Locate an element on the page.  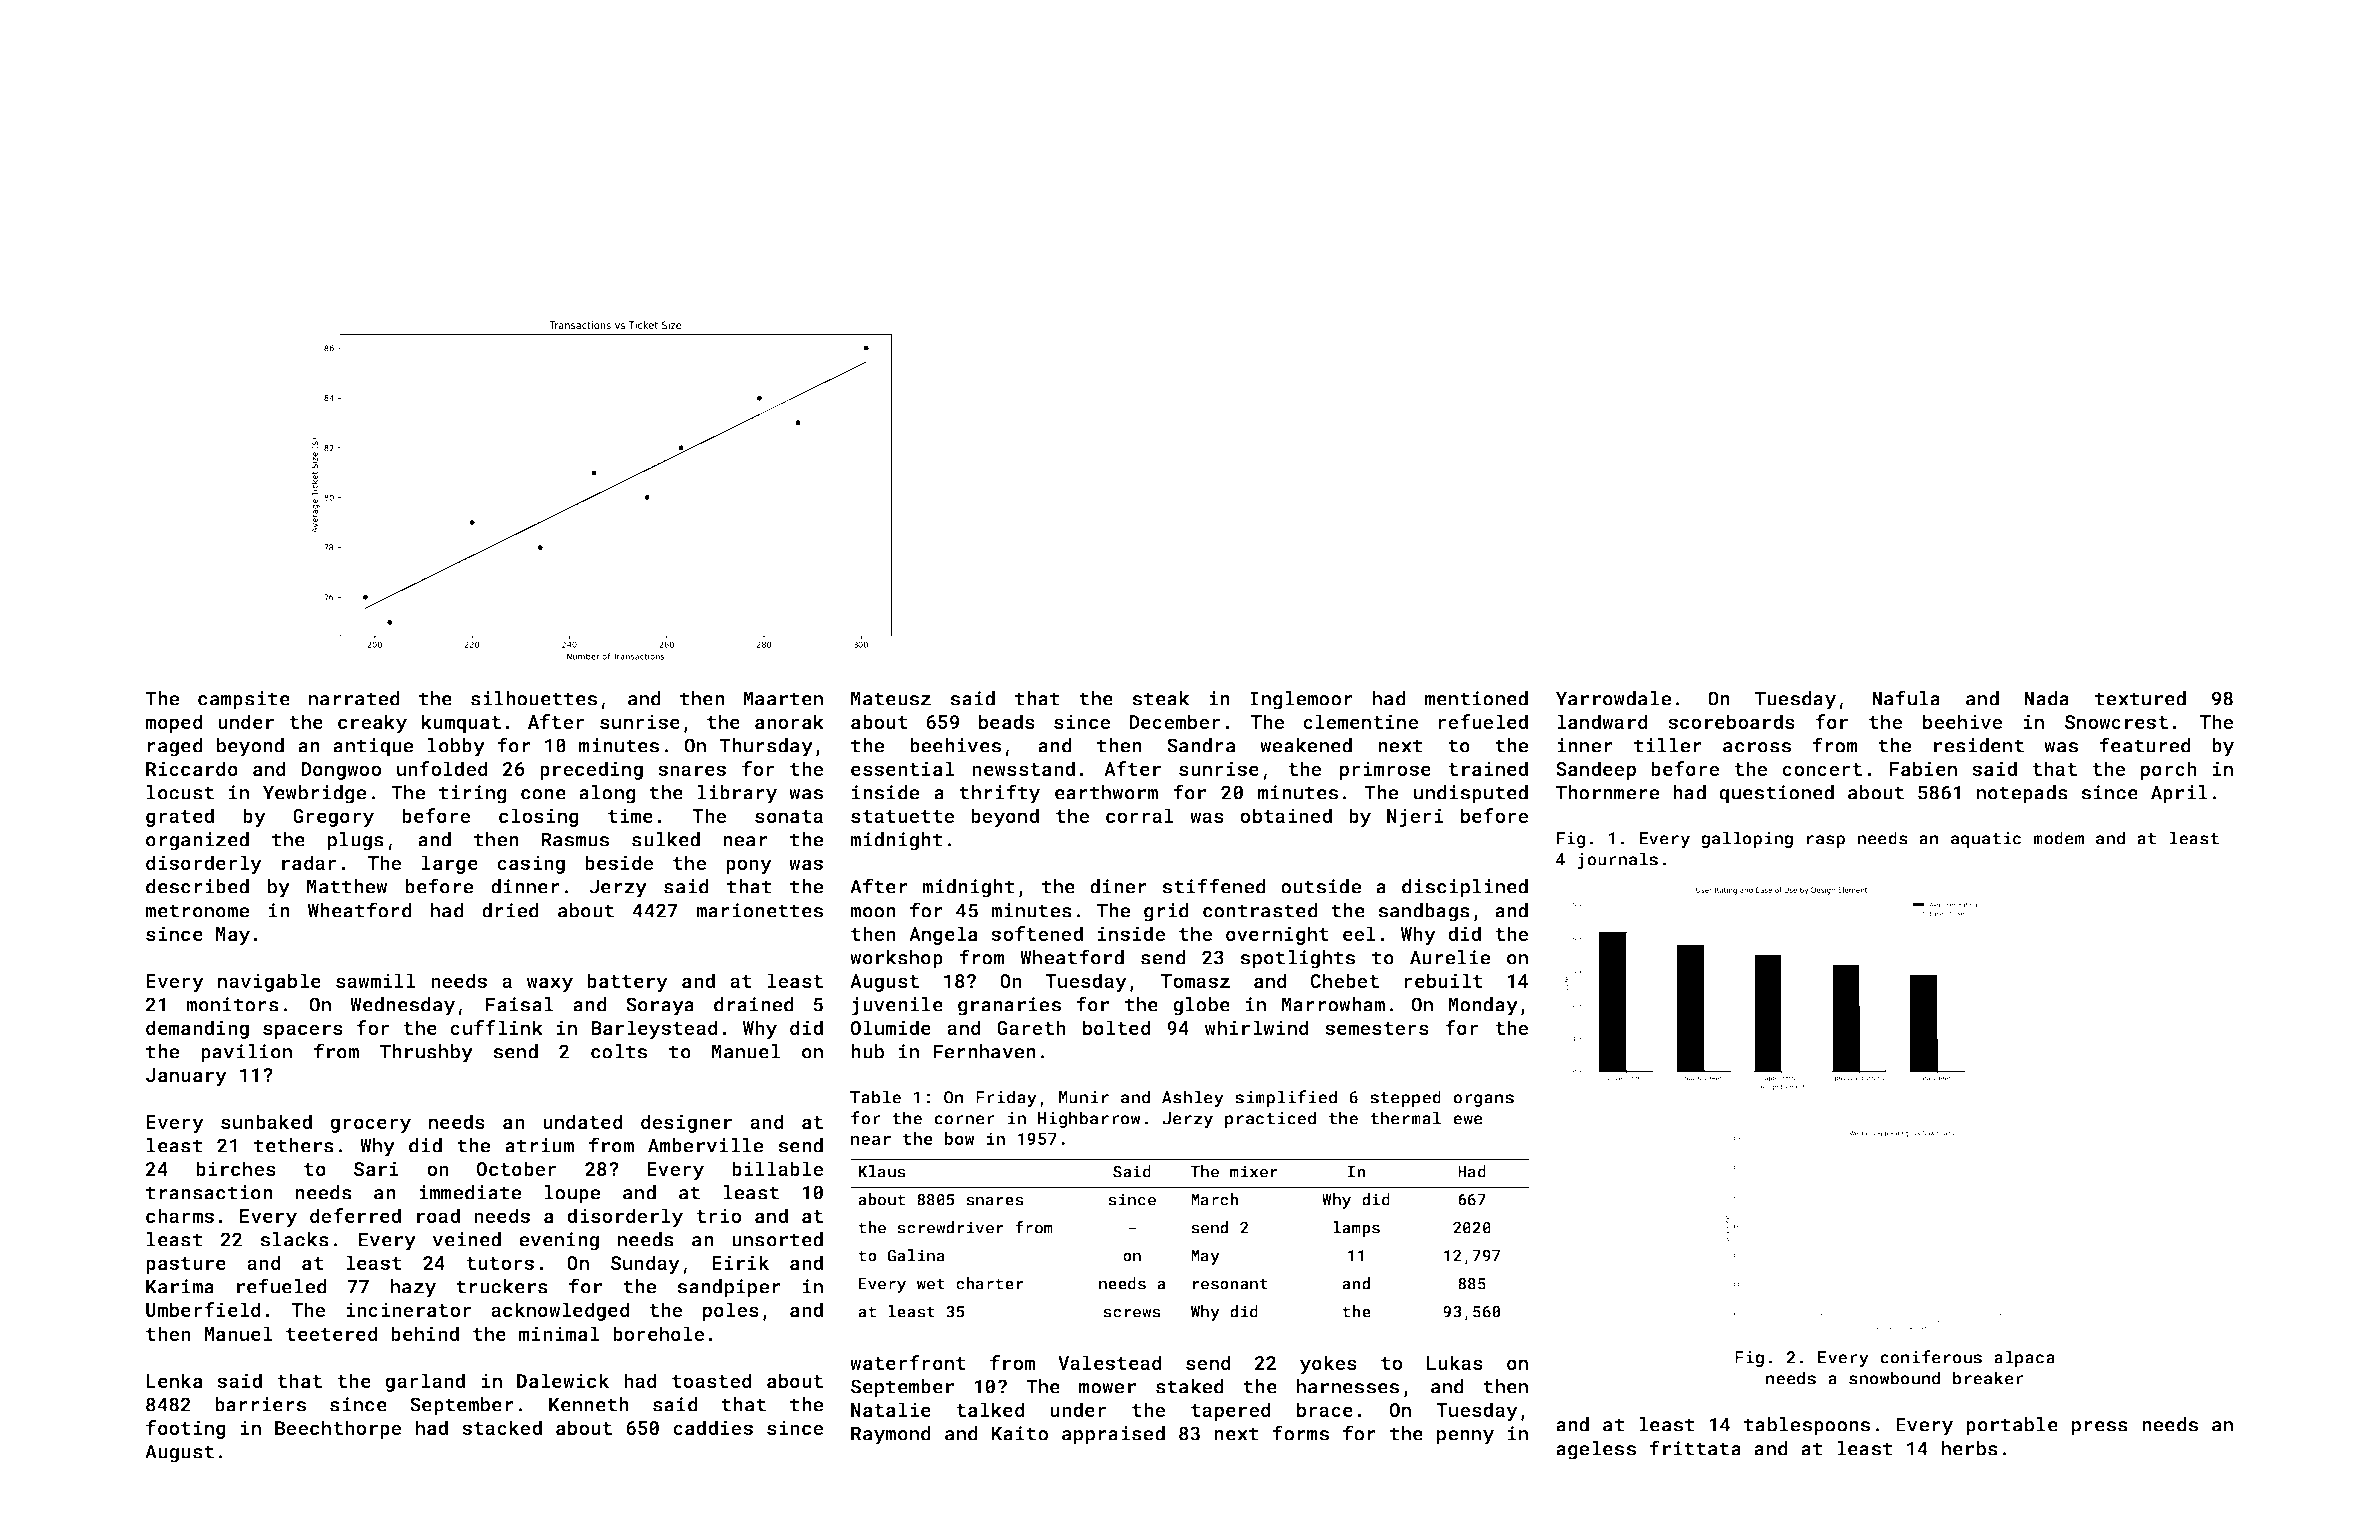
Njeri is located at coordinates (1415, 817).
